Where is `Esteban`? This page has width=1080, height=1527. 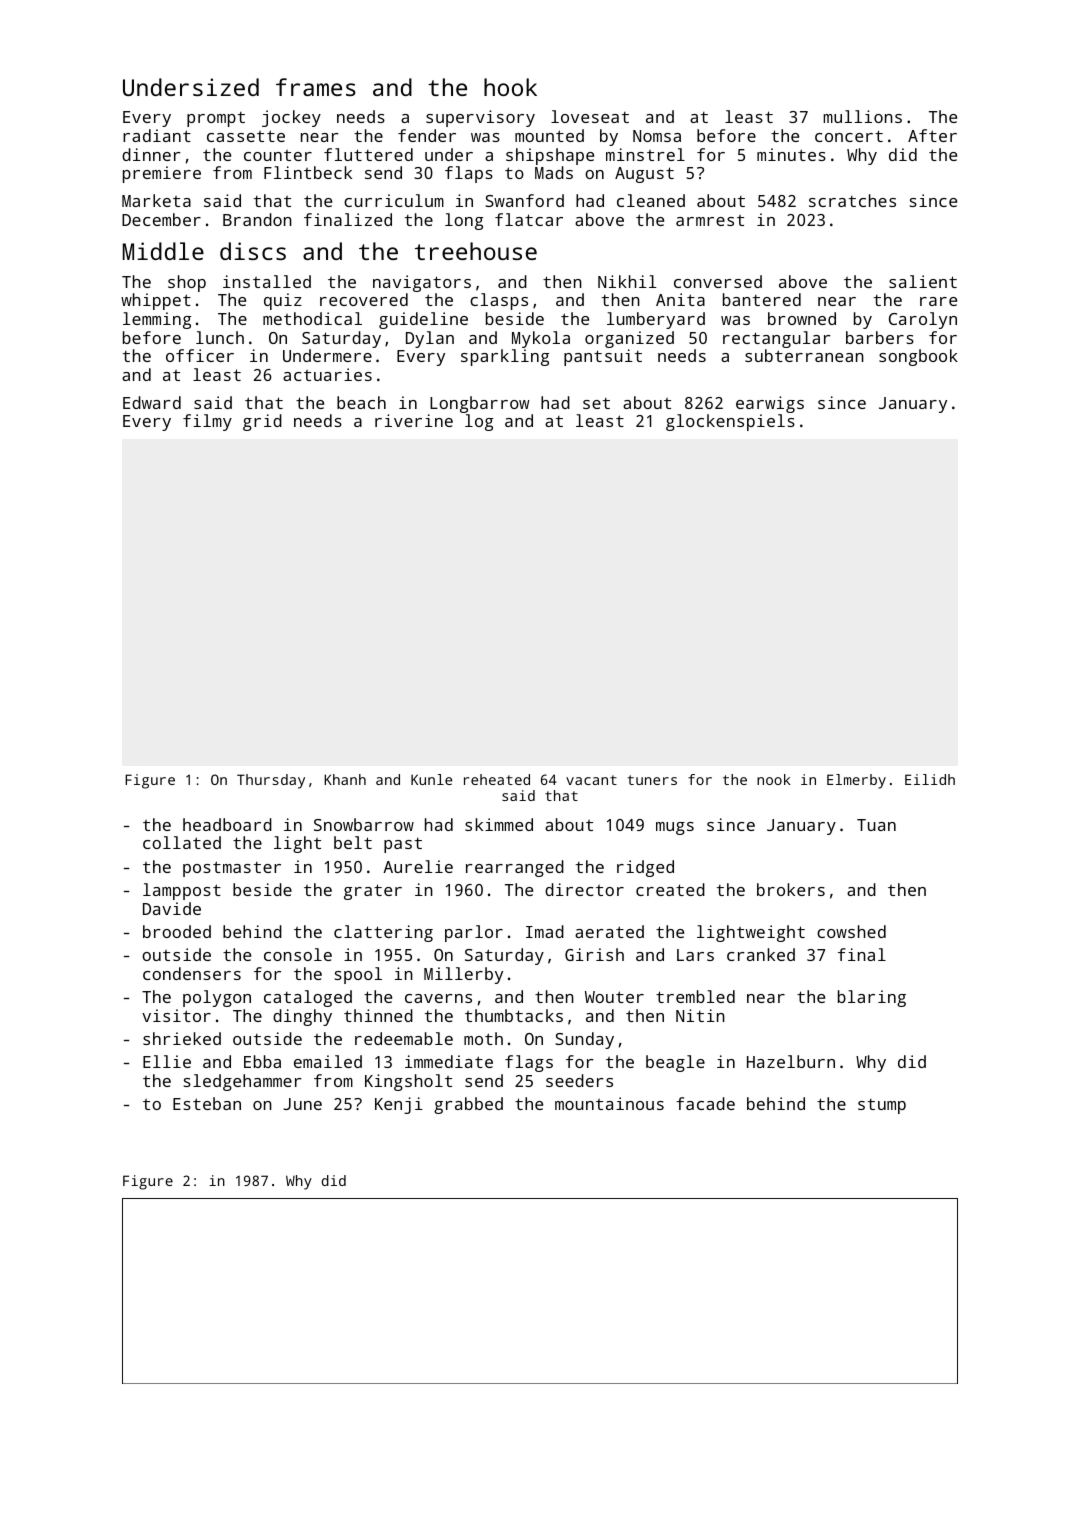 Esteban is located at coordinates (207, 1103).
